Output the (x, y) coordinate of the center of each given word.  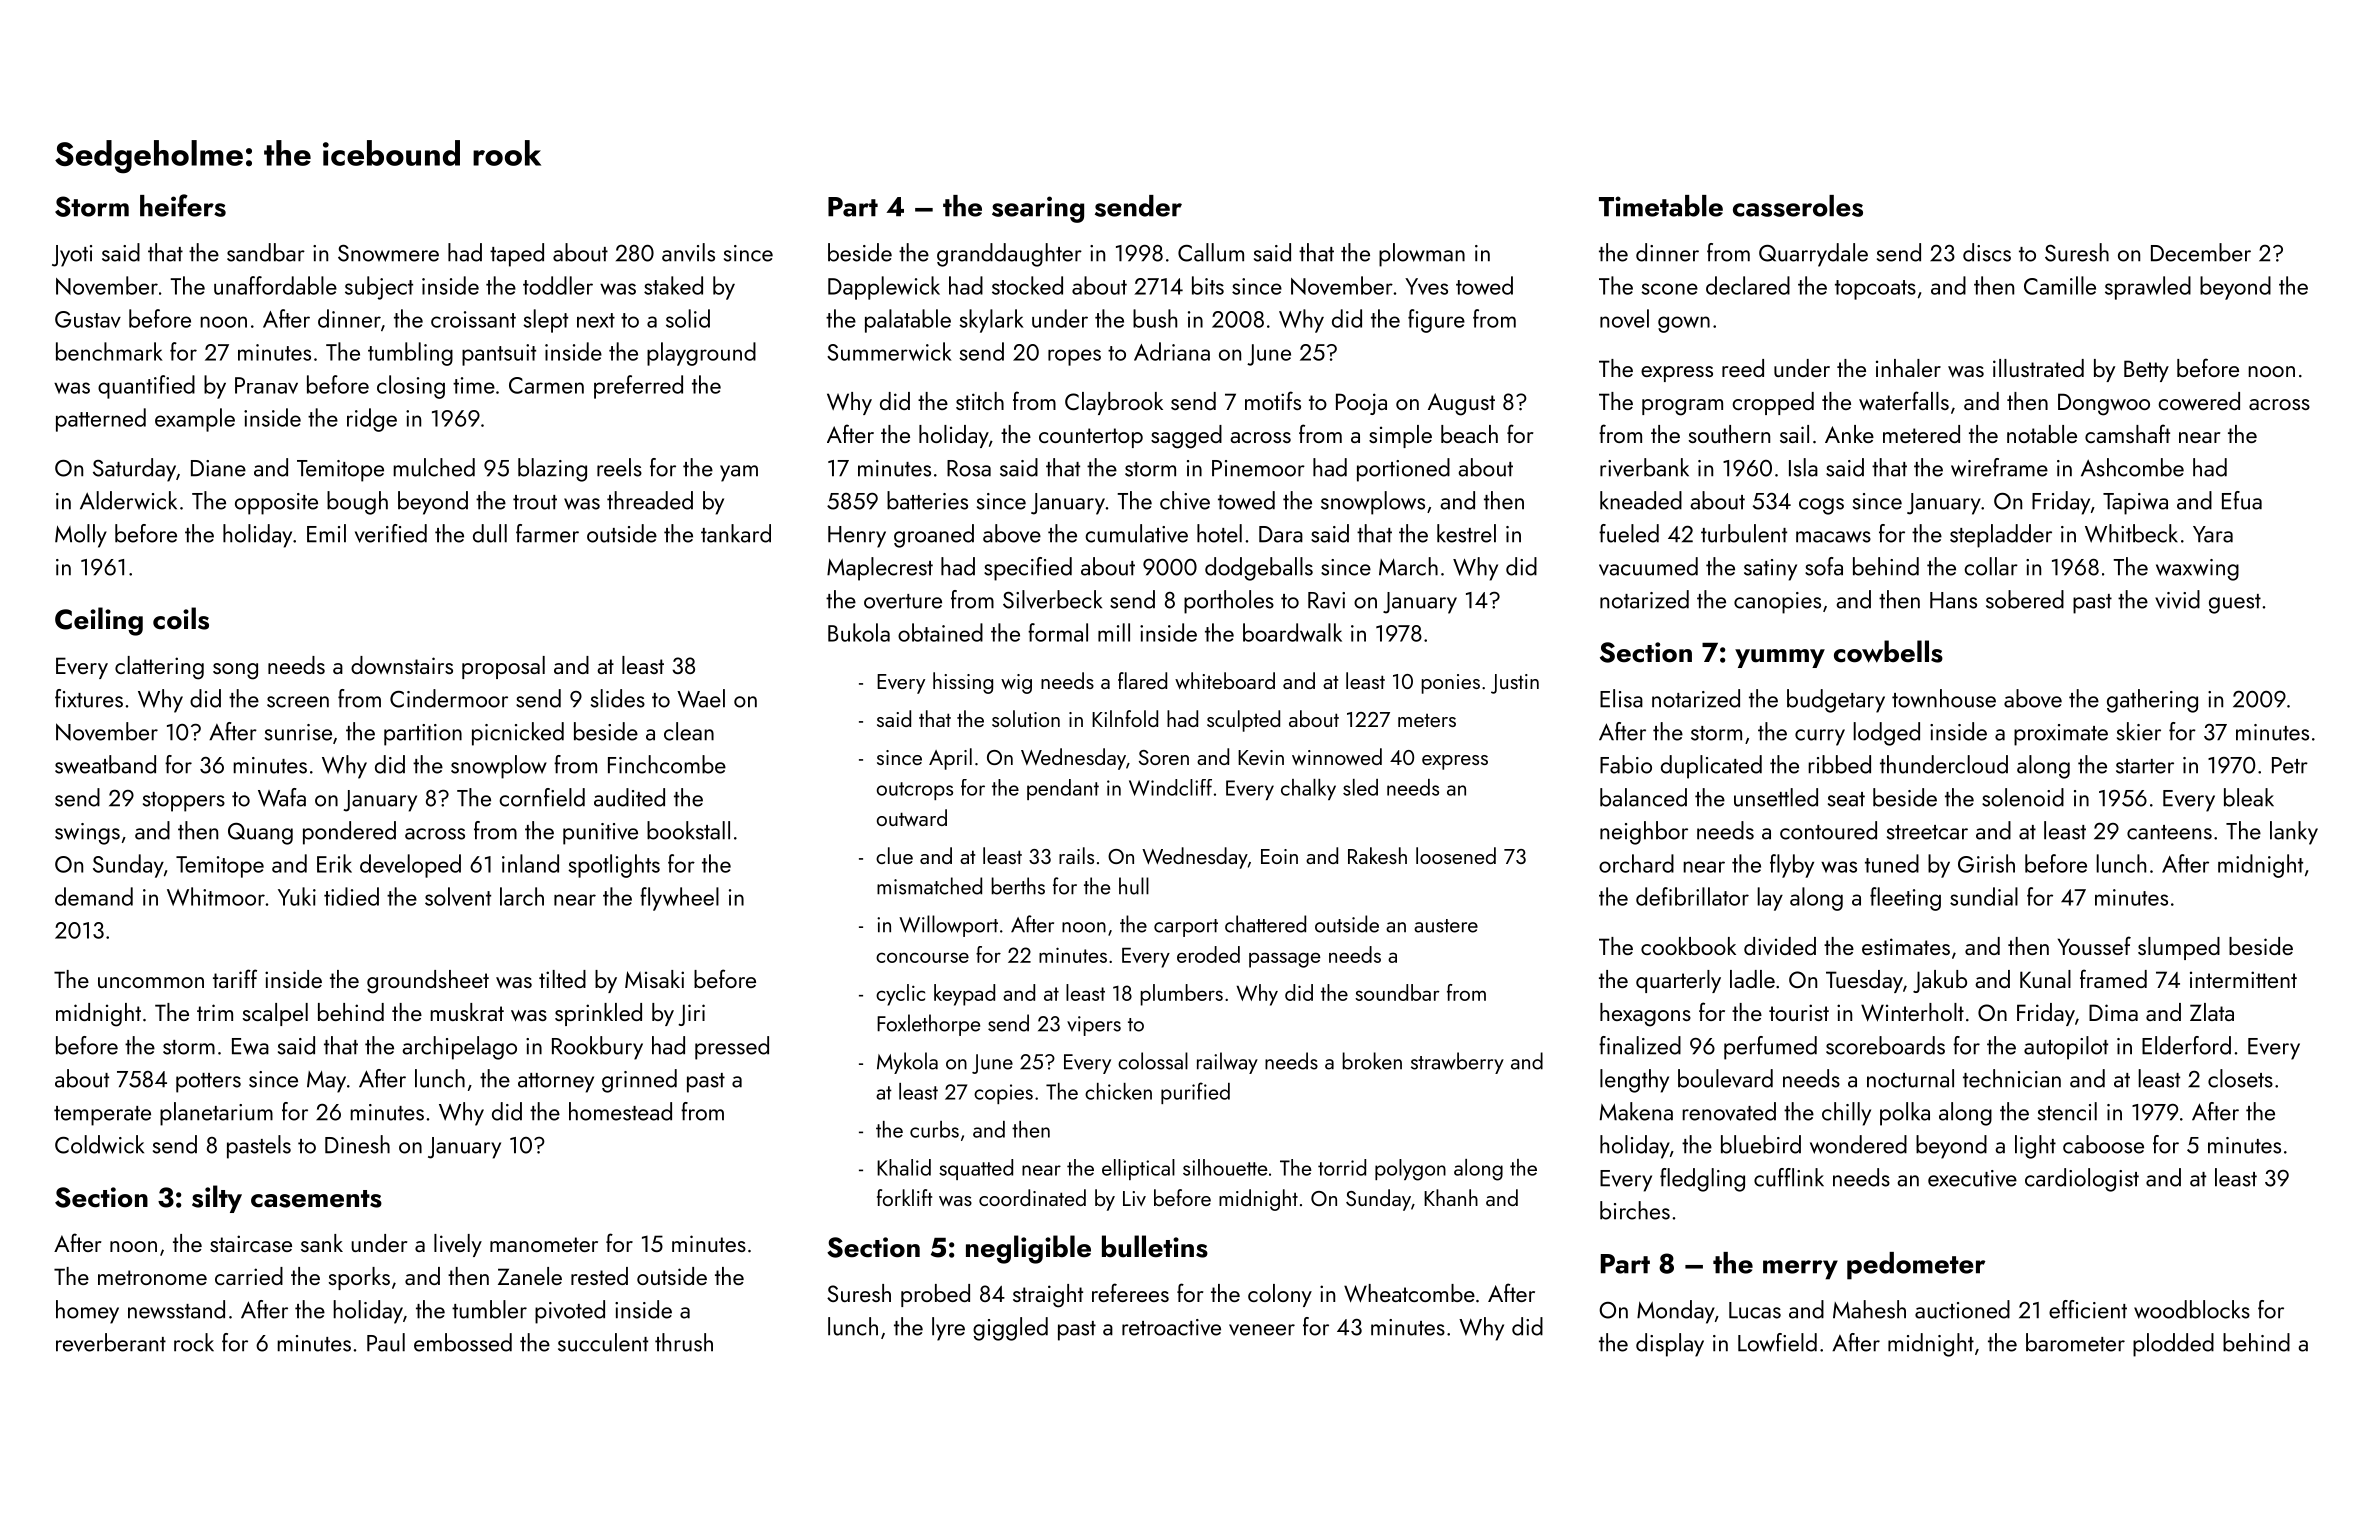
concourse (922, 957)
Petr (2290, 765)
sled (1360, 787)
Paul (386, 1342)
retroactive (1171, 1327)
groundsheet (428, 982)
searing (1038, 209)
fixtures (89, 698)
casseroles (1798, 206)
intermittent (2243, 979)
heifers (183, 205)
